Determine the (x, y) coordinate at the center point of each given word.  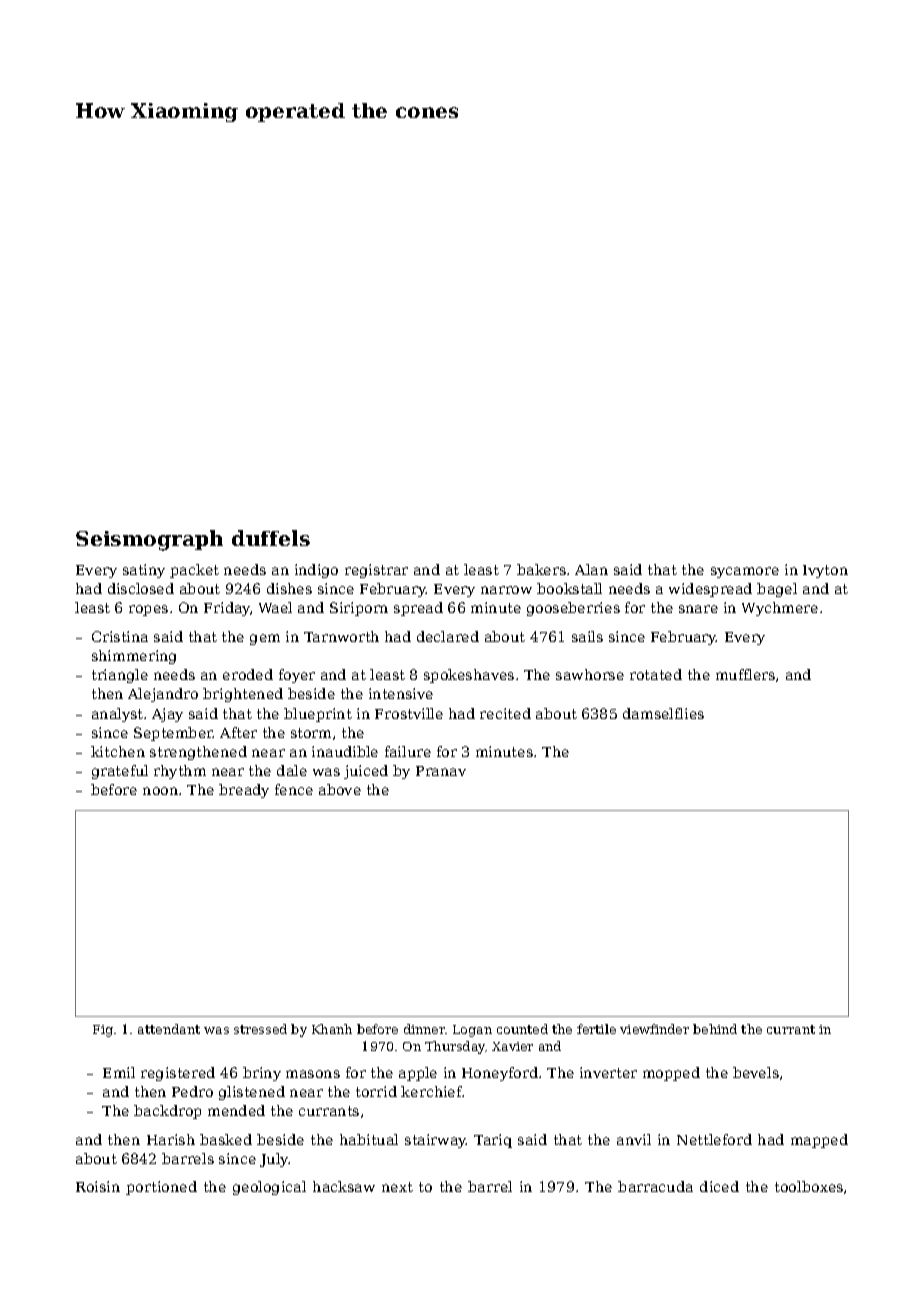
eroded (248, 674)
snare (698, 609)
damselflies (663, 713)
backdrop (167, 1112)
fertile (596, 1029)
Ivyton (825, 571)
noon (160, 791)
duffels (271, 538)
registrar (376, 571)
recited (505, 713)
